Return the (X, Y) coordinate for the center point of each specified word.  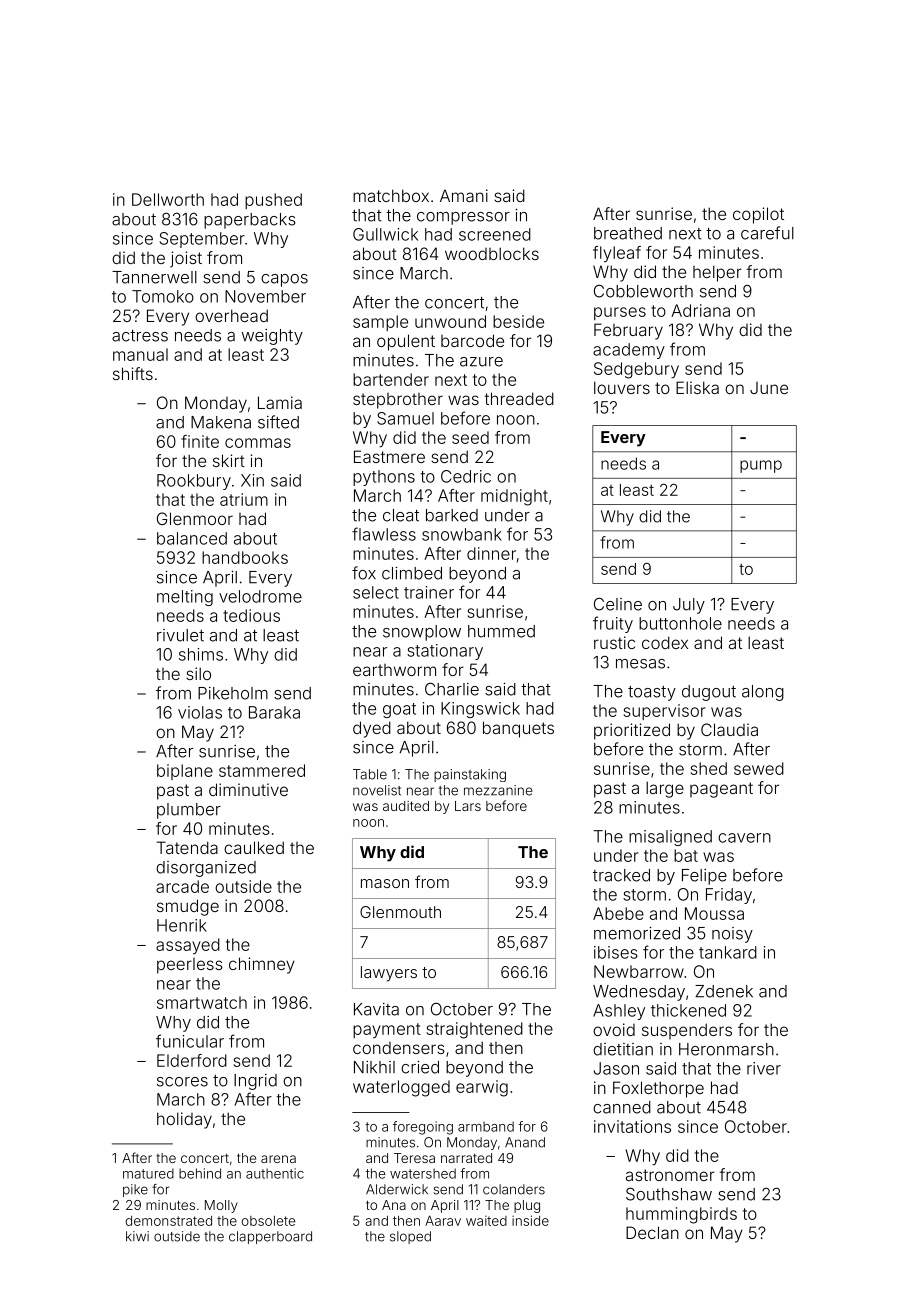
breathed (628, 233)
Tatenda (187, 847)
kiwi (137, 1236)
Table (370, 774)
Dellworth (168, 199)
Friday (729, 896)
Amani (464, 195)
